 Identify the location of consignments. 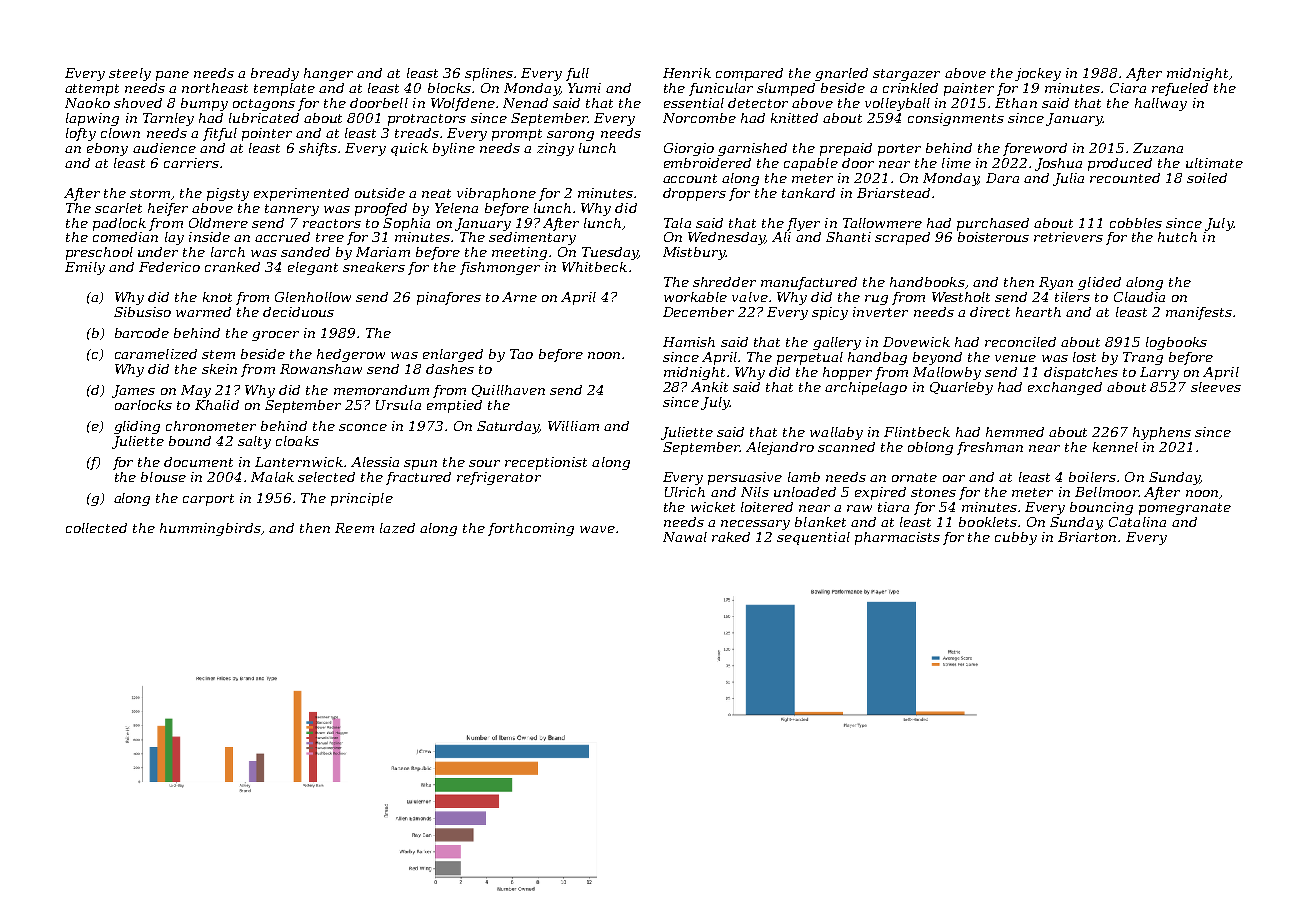
(956, 119).
